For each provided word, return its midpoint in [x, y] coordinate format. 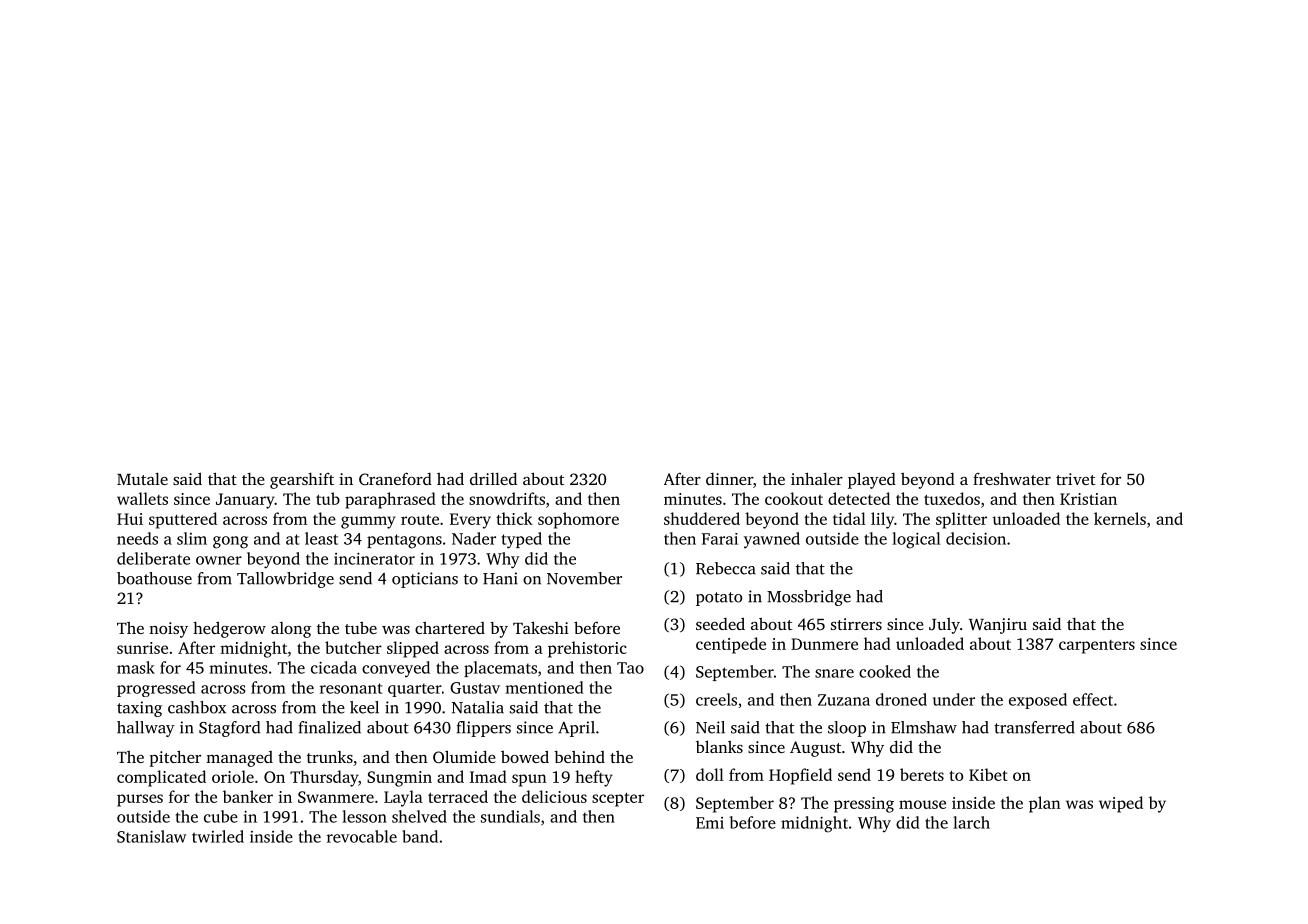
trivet [1075, 479]
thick [514, 518]
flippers [484, 729]
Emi [710, 823]
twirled [218, 836]
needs [137, 538]
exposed [1038, 701]
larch [971, 822]
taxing [139, 709]
